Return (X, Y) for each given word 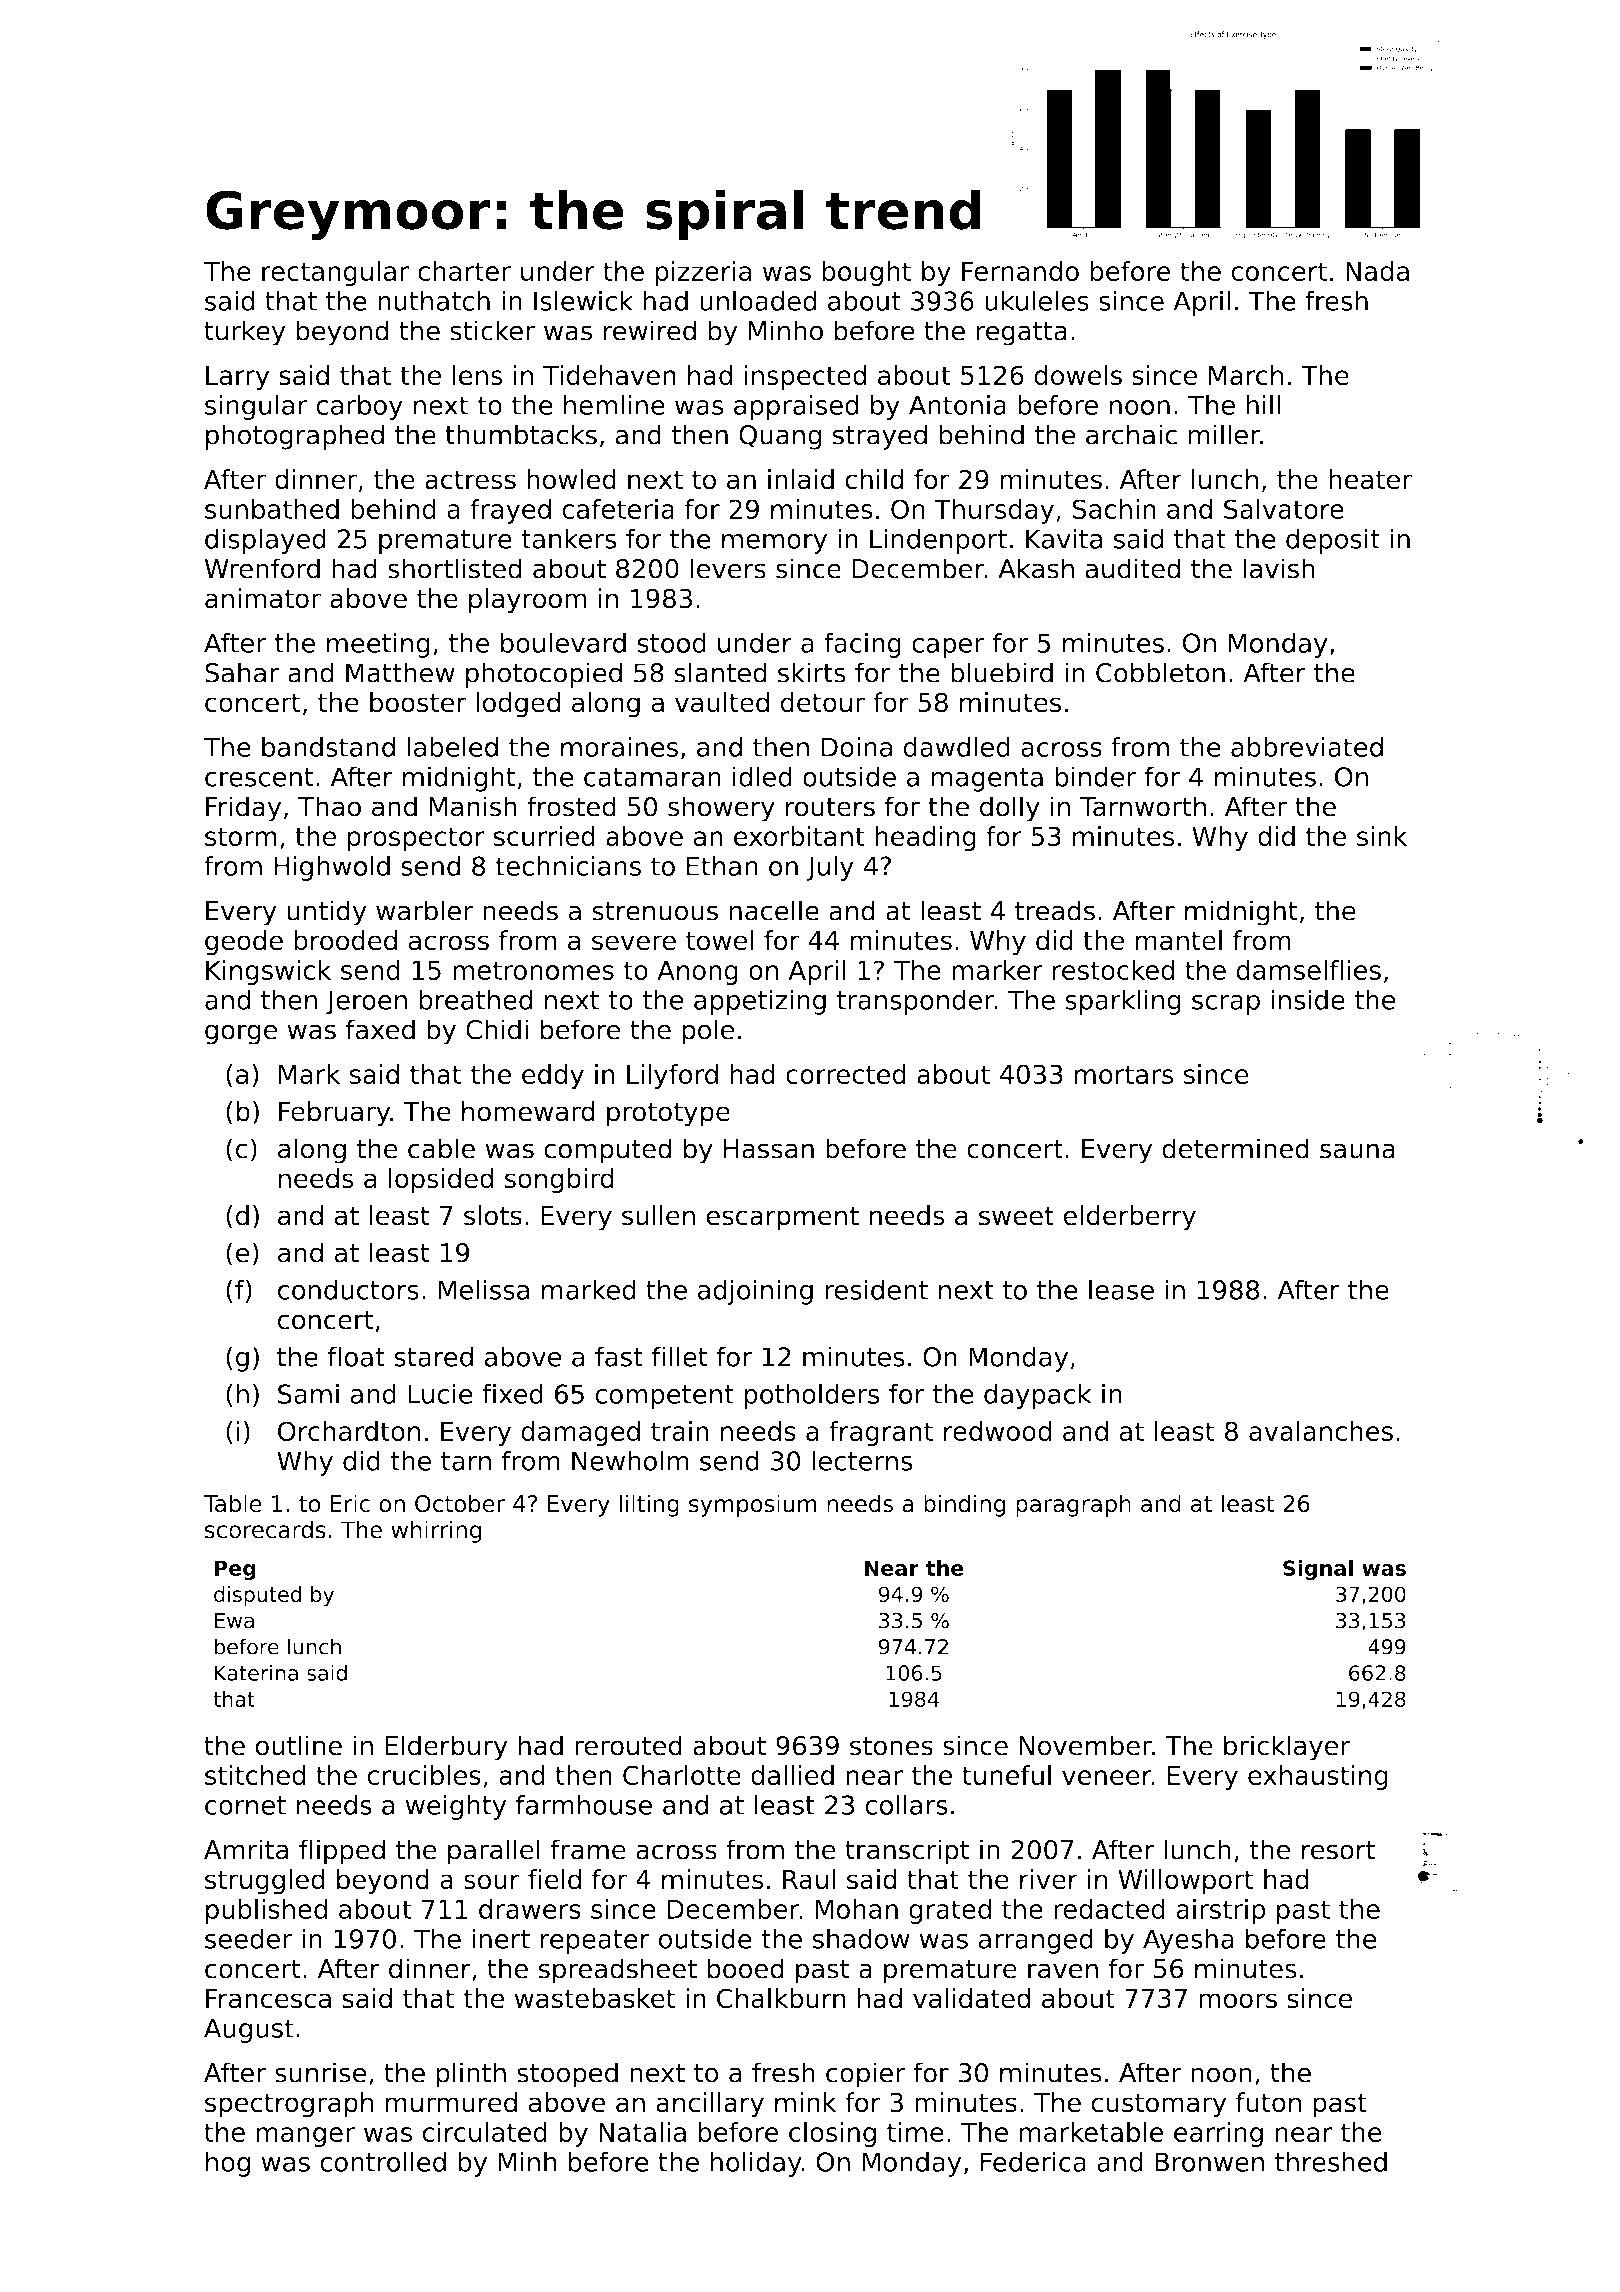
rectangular (335, 273)
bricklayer (1287, 1748)
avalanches (1321, 1431)
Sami (308, 1393)
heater (1370, 479)
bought (867, 273)
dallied (792, 1775)
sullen (658, 1215)
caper (948, 648)
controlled (383, 2161)
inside (1308, 999)
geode (244, 943)
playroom (528, 601)
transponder (915, 1002)
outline (298, 1745)
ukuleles (1037, 300)
